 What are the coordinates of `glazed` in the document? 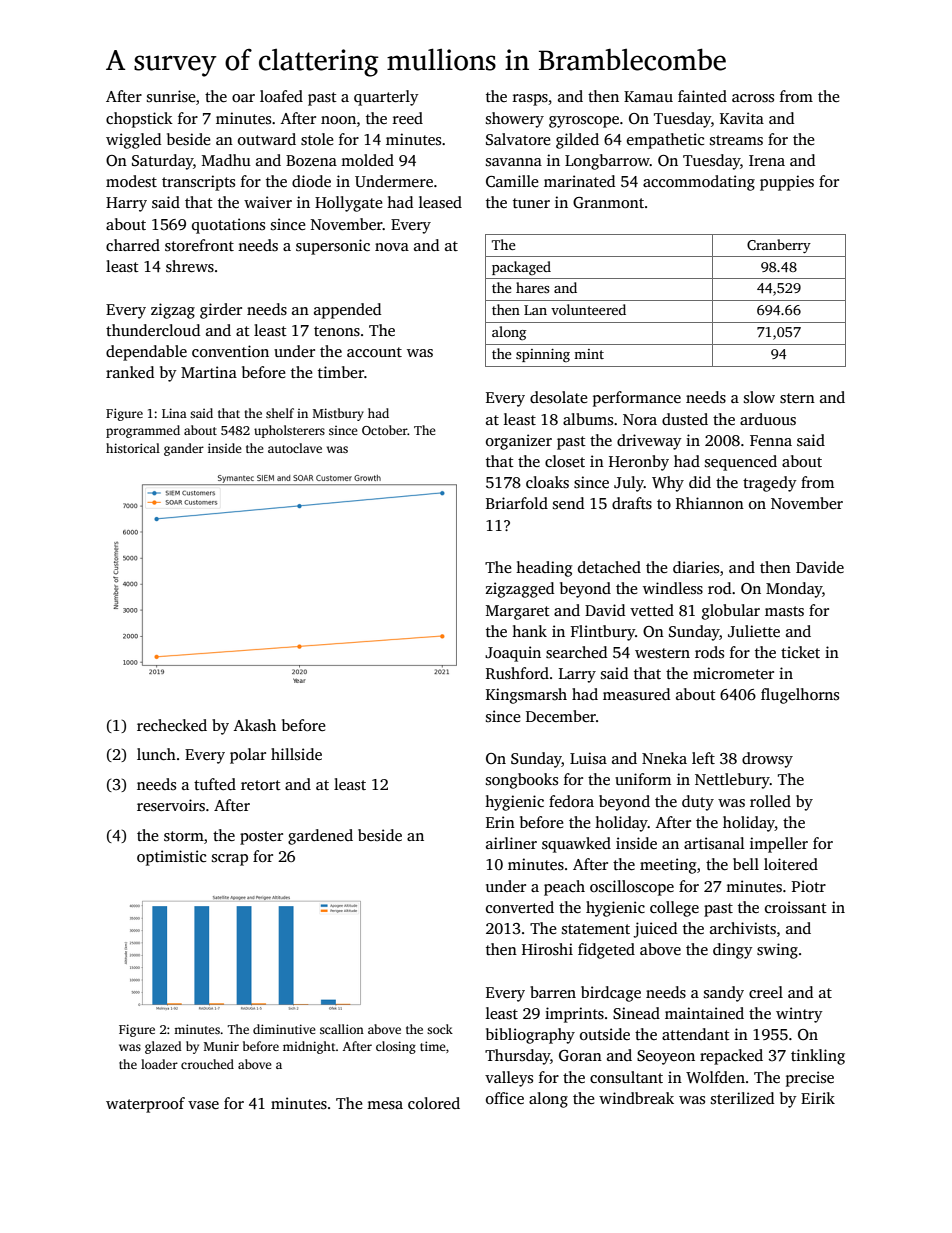 It's located at (163, 1047).
